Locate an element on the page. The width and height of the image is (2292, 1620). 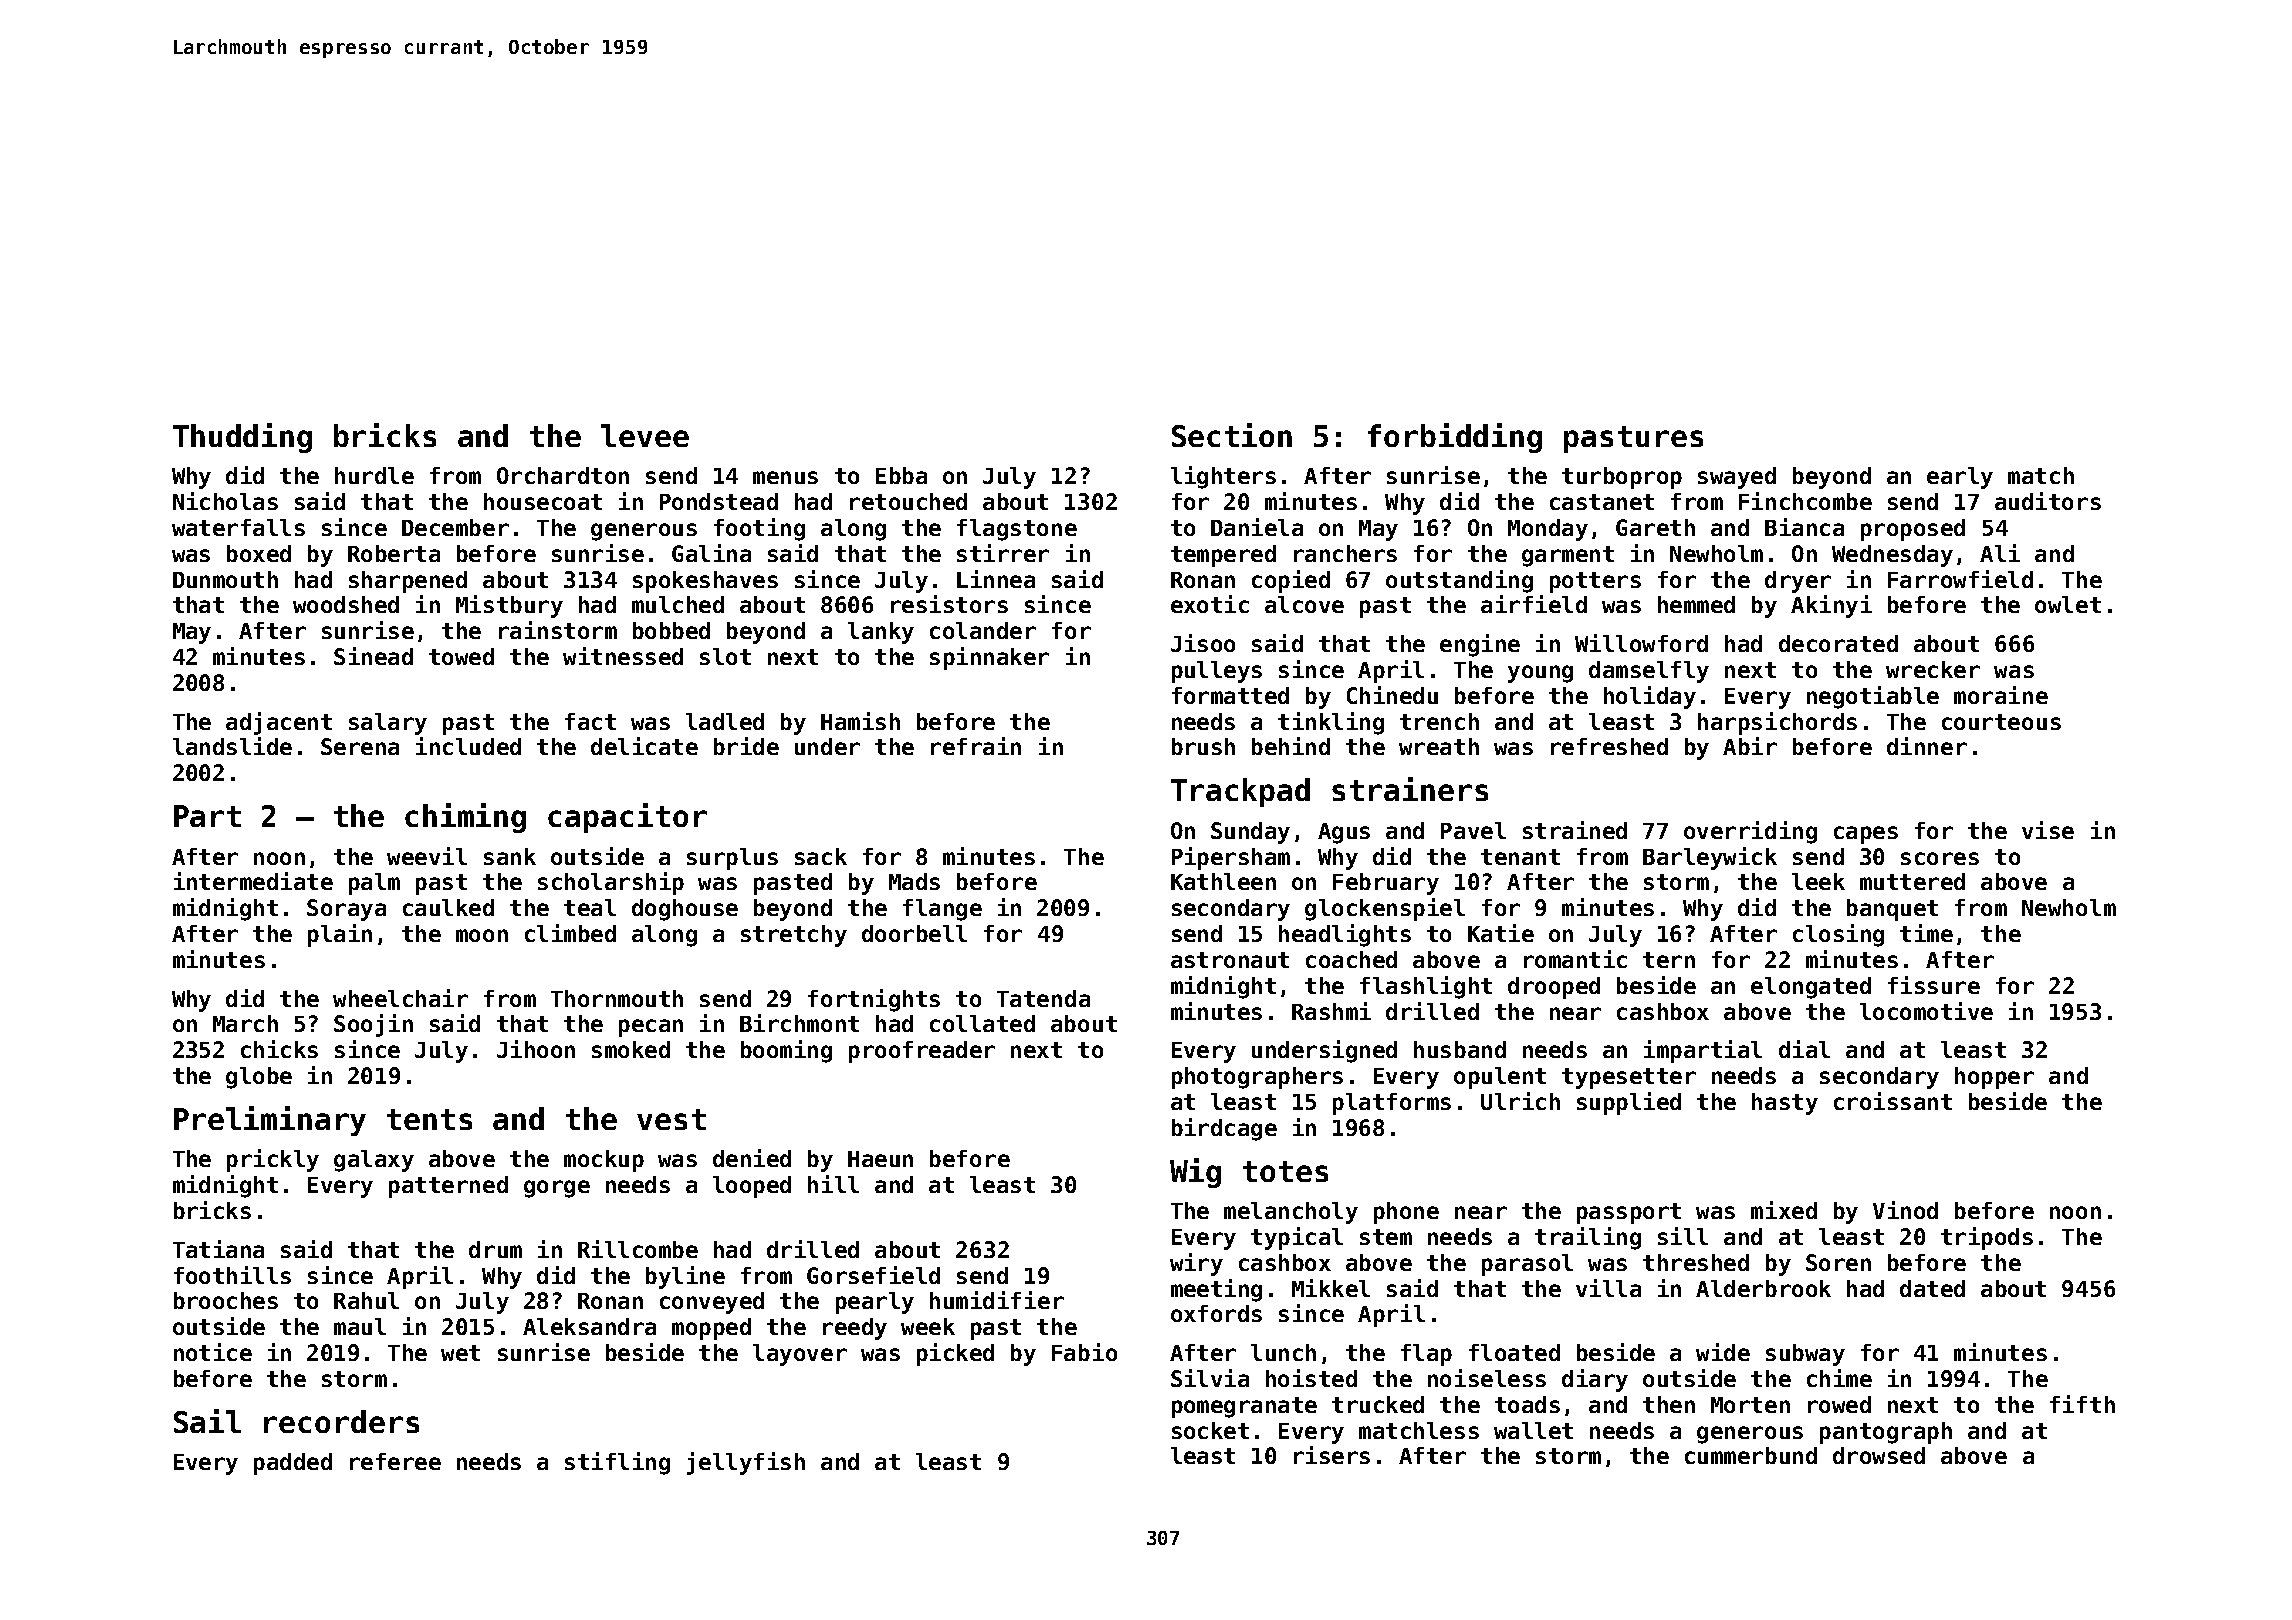
maul is located at coordinates (360, 1326).
